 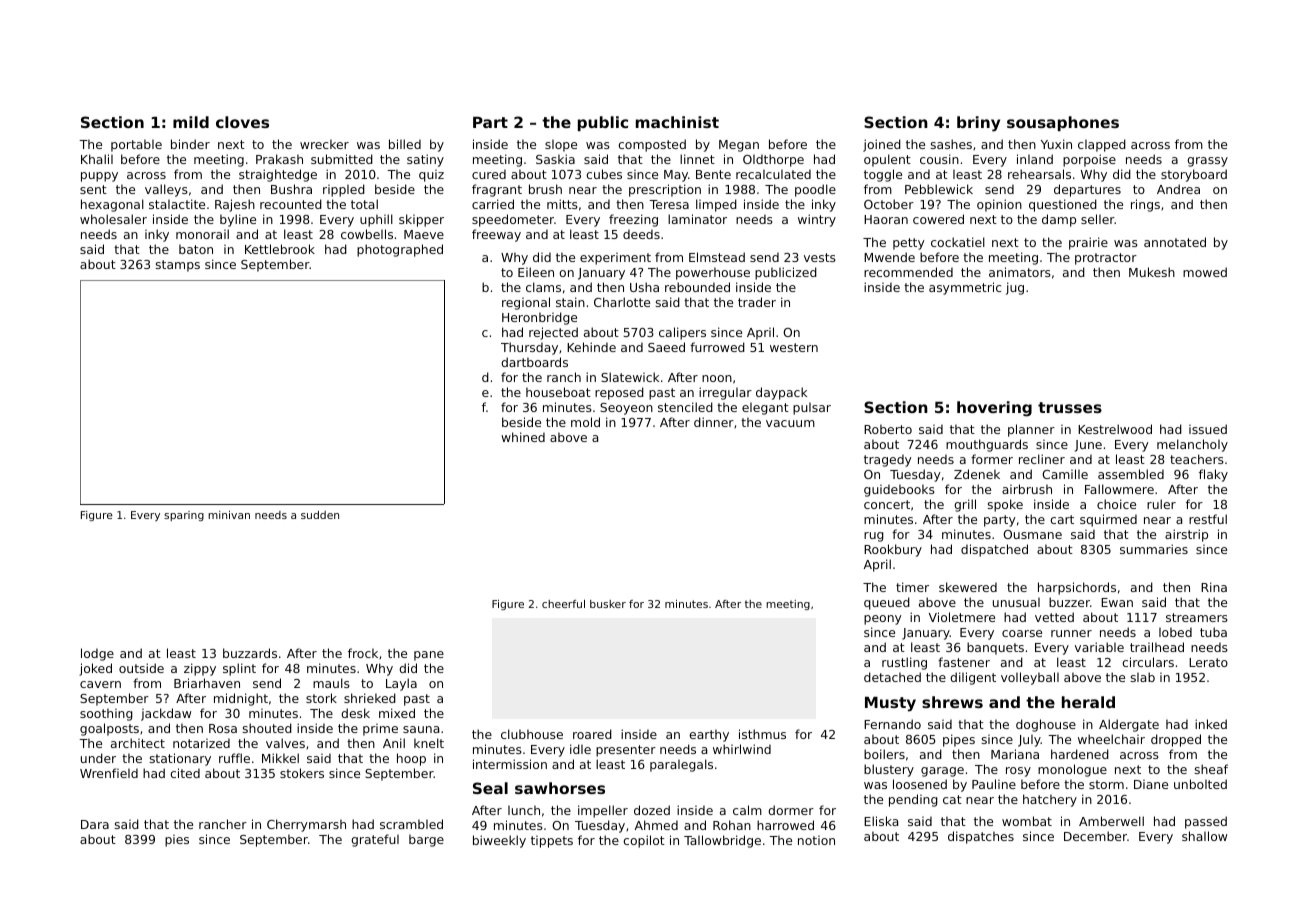 I want to click on grassy, so click(x=1207, y=162).
